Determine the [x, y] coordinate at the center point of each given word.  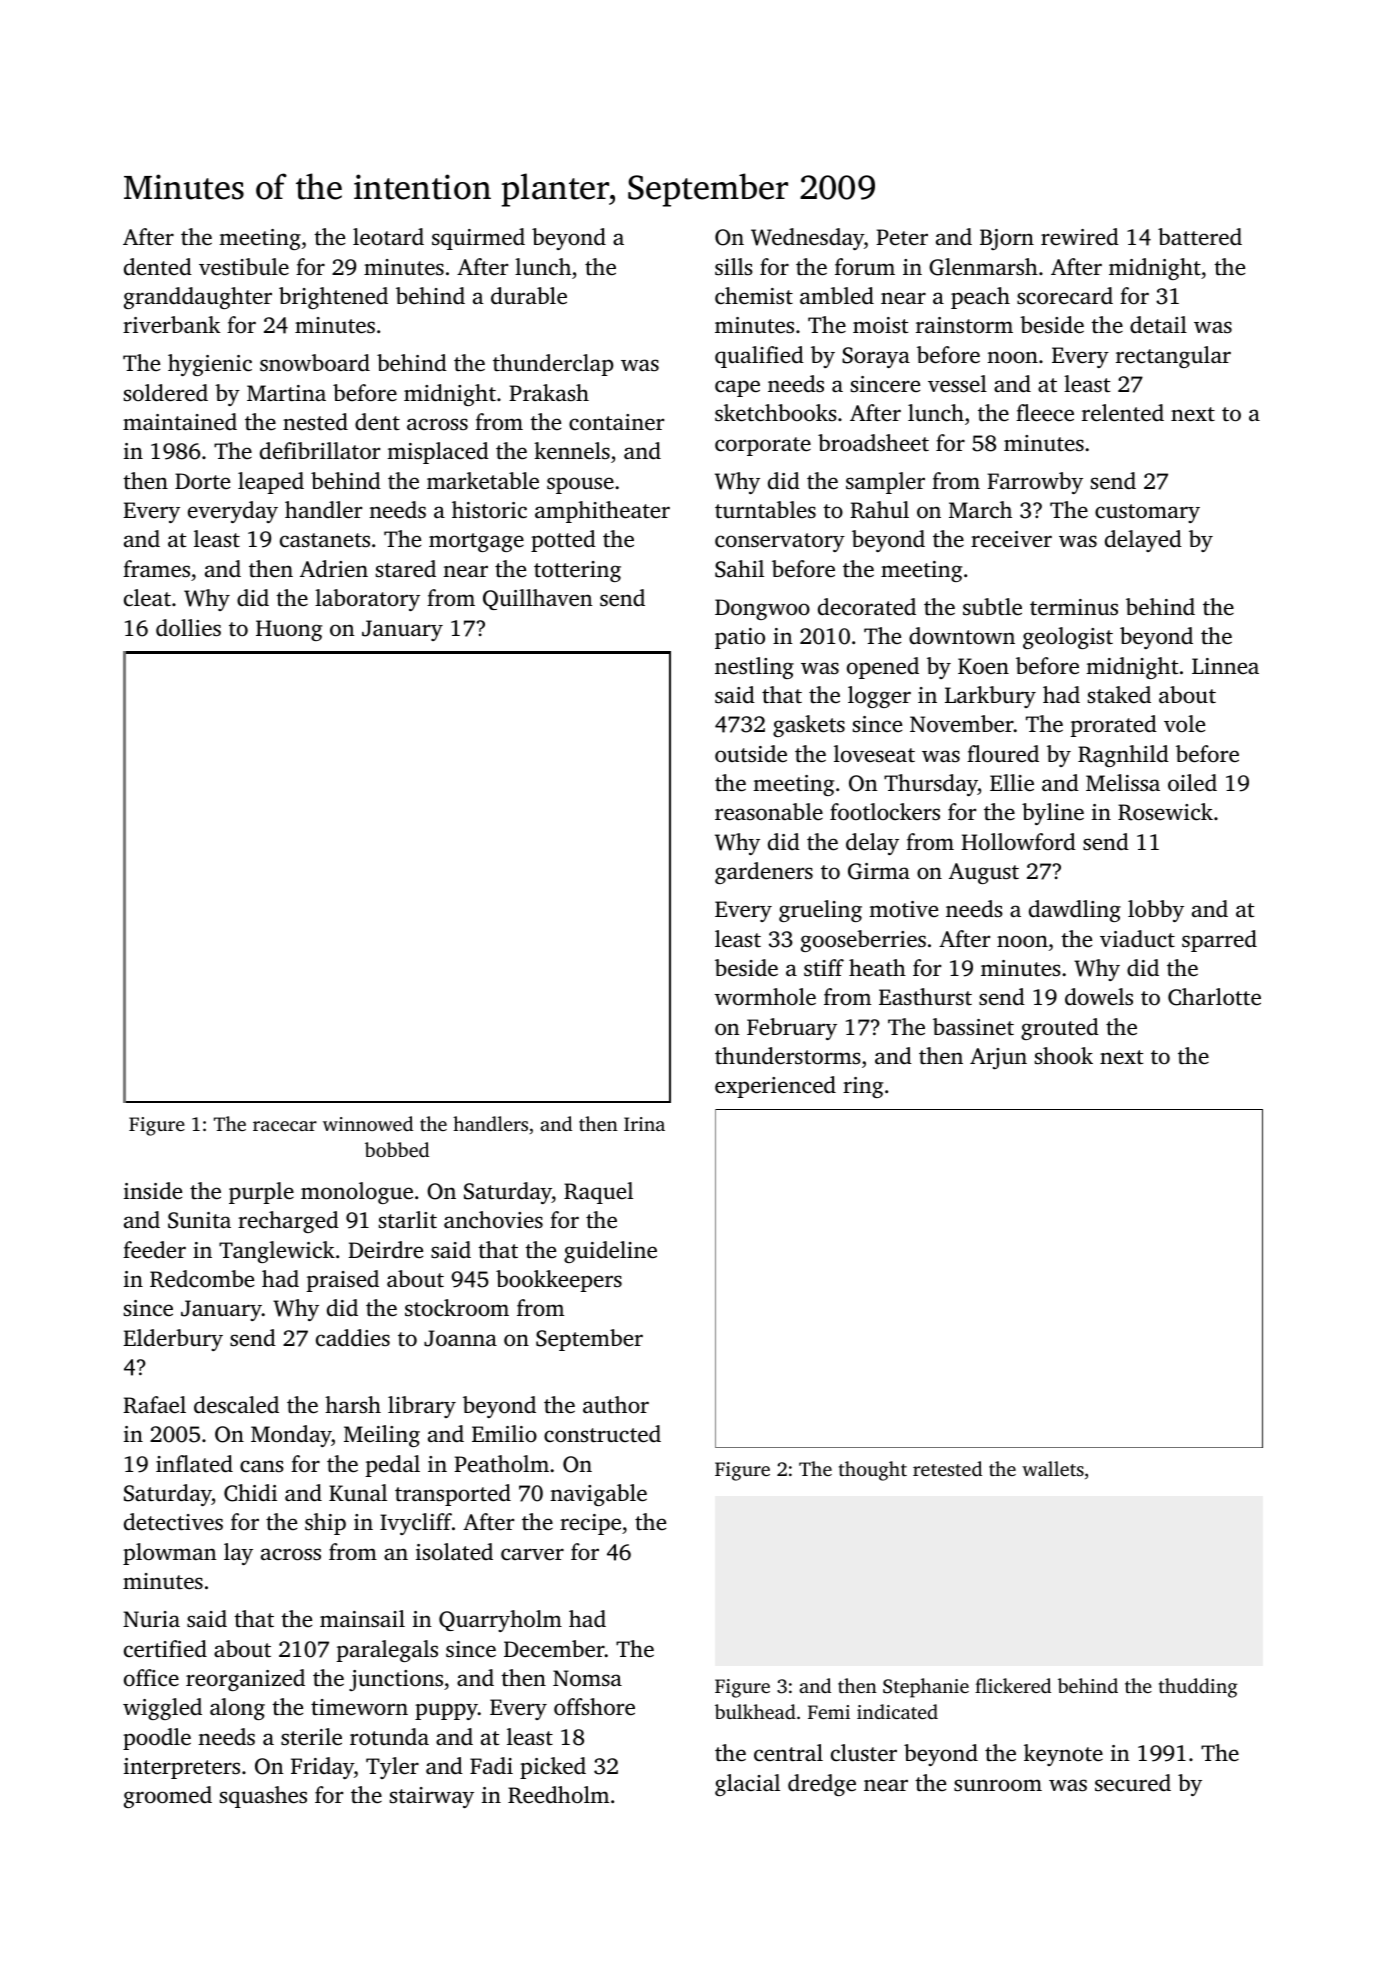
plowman [170, 1554]
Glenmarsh [983, 267]
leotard [388, 237]
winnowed [368, 1123]
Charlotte [1214, 997]
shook [1064, 1056]
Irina [644, 1124]
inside [153, 1190]
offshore [594, 1707]
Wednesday [807, 239]
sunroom [998, 1785]
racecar [285, 1126]
